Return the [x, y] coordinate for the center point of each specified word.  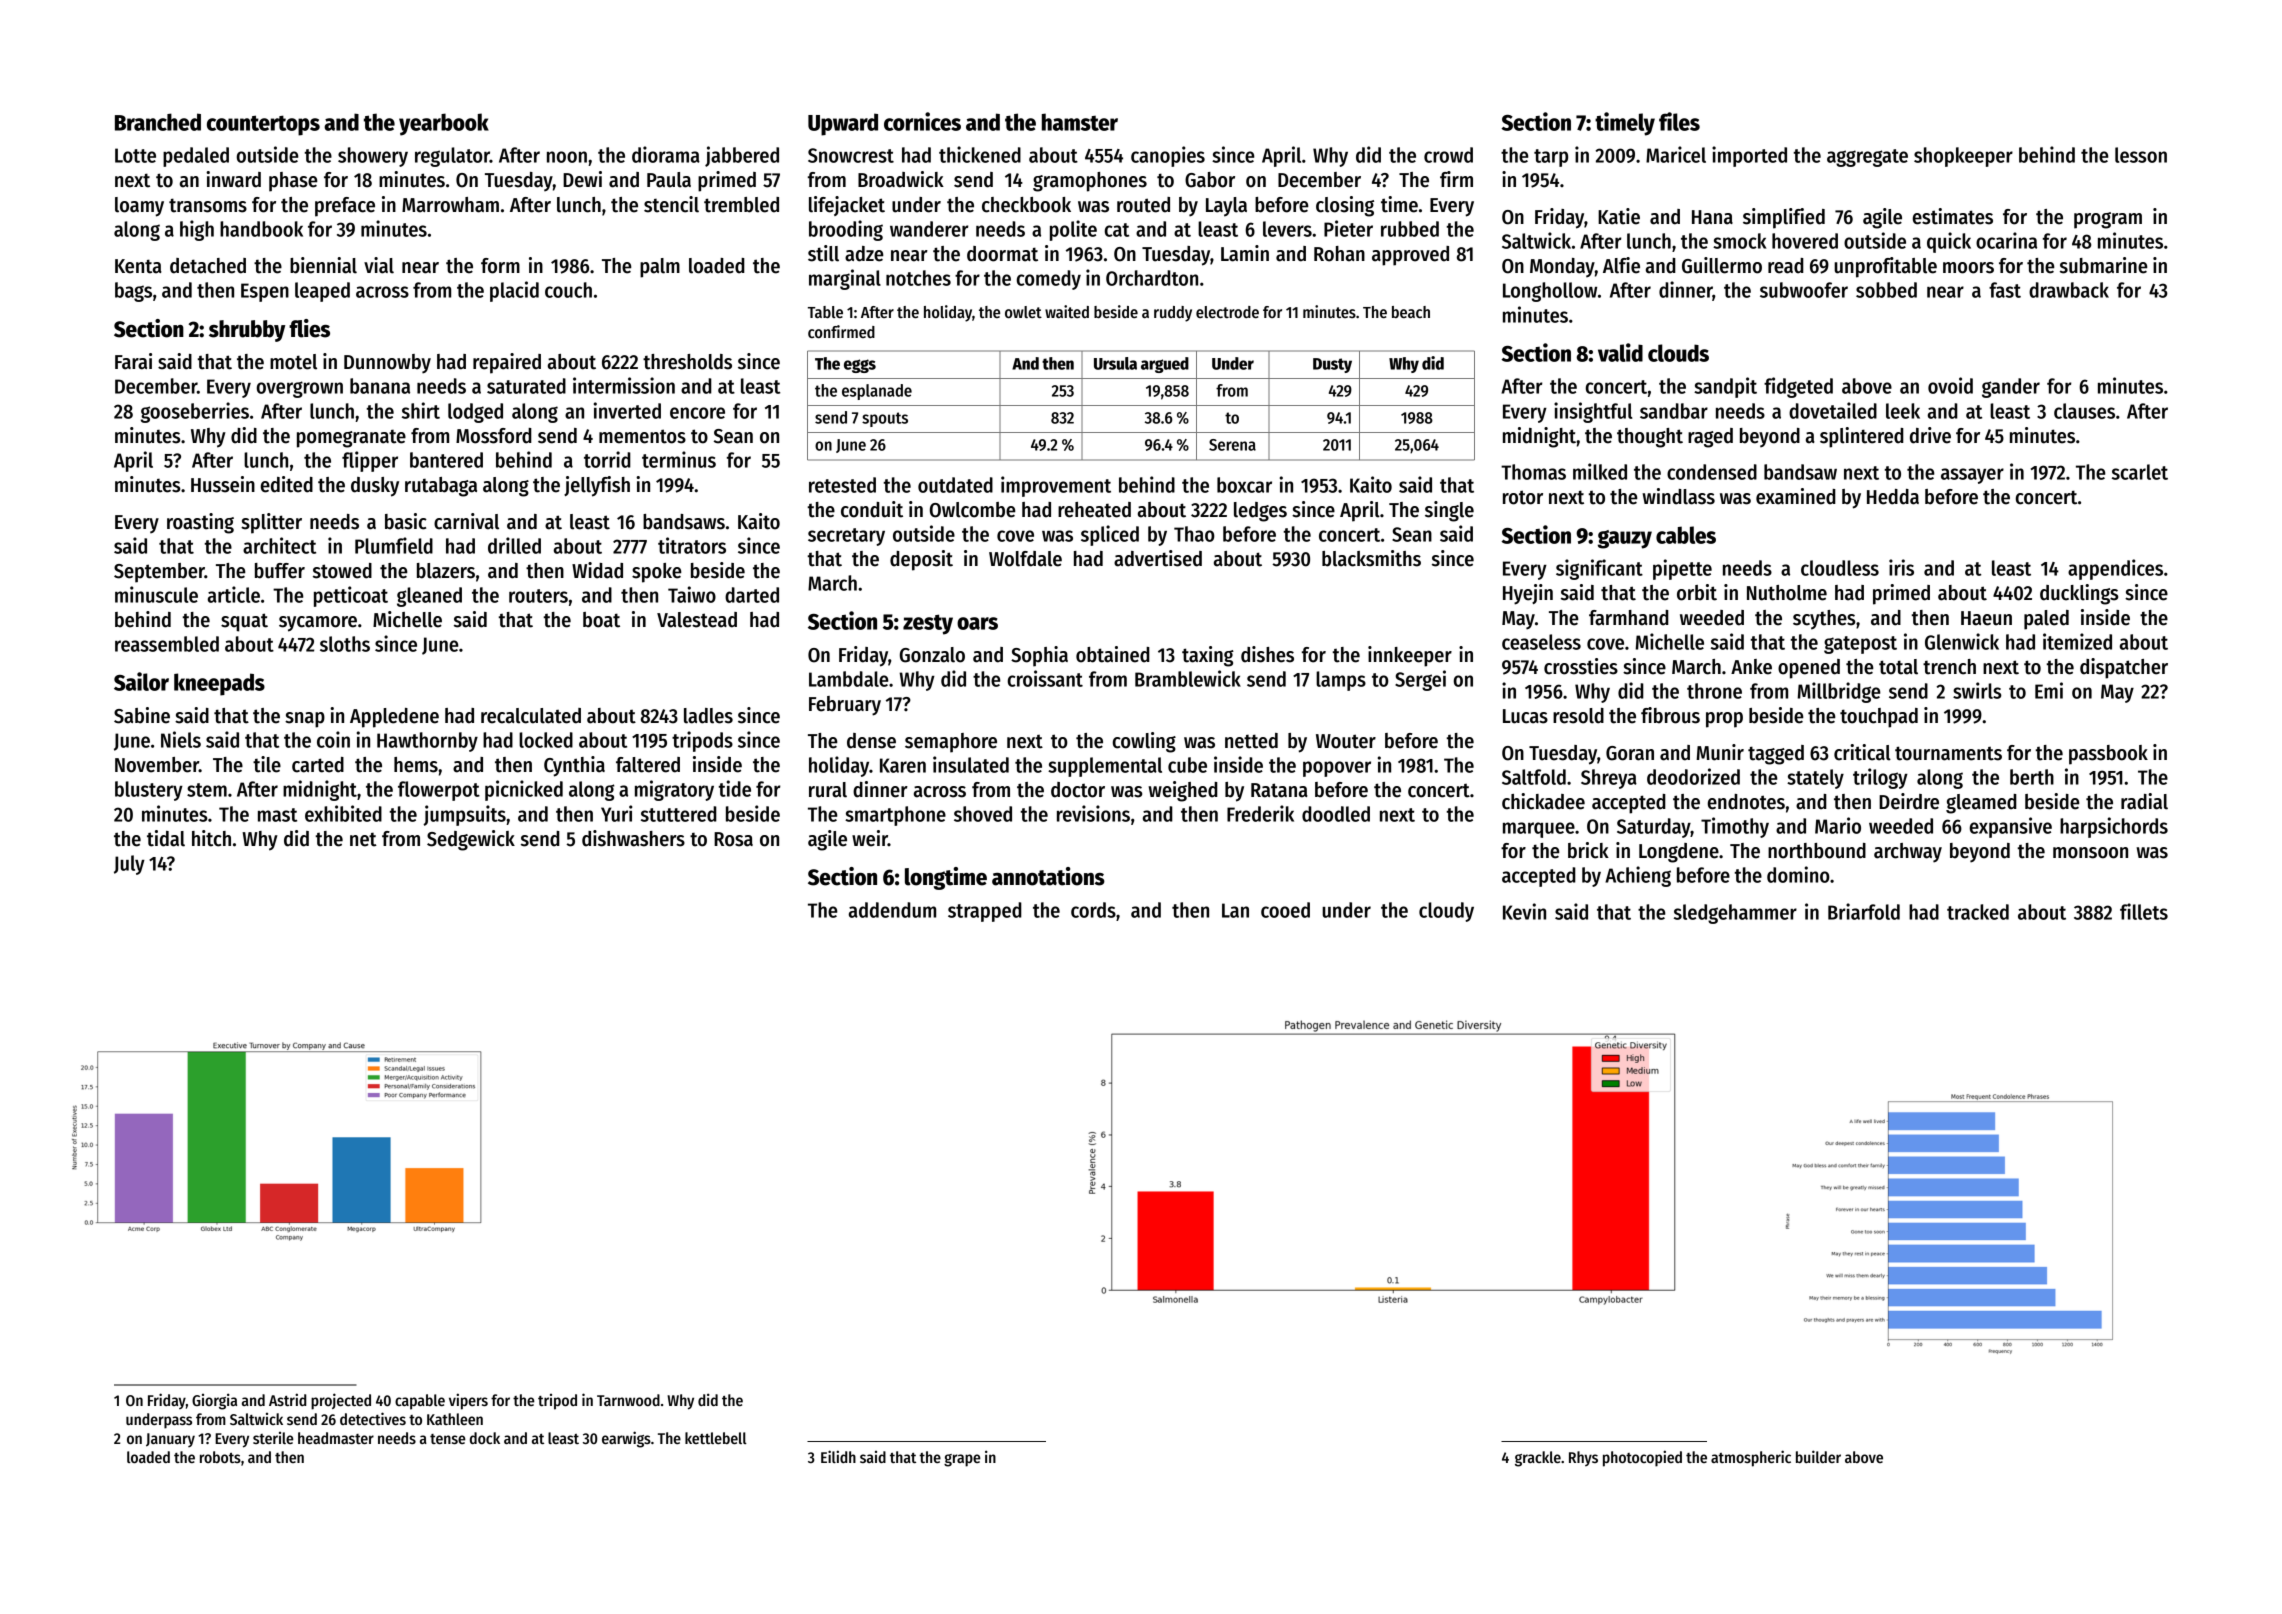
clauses [2084, 411]
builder [1818, 1456]
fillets [2144, 911]
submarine [2104, 265]
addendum [892, 910]
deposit [921, 560]
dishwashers [633, 838]
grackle [1538, 1459]
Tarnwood [628, 1400]
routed [1143, 205]
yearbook [444, 124]
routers [538, 596]
